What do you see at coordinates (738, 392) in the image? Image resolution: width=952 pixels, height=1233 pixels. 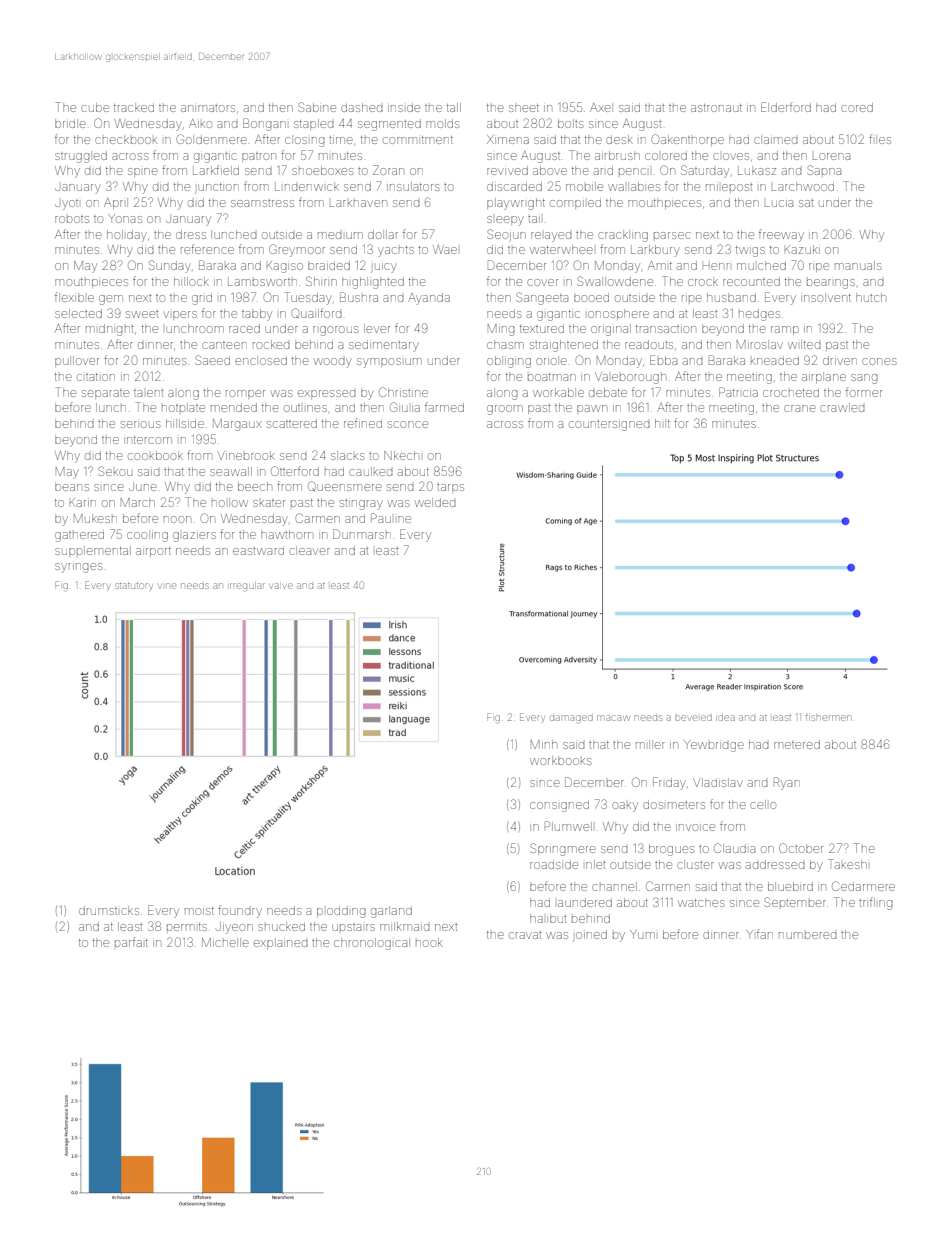 I see `Patricia` at bounding box center [738, 392].
